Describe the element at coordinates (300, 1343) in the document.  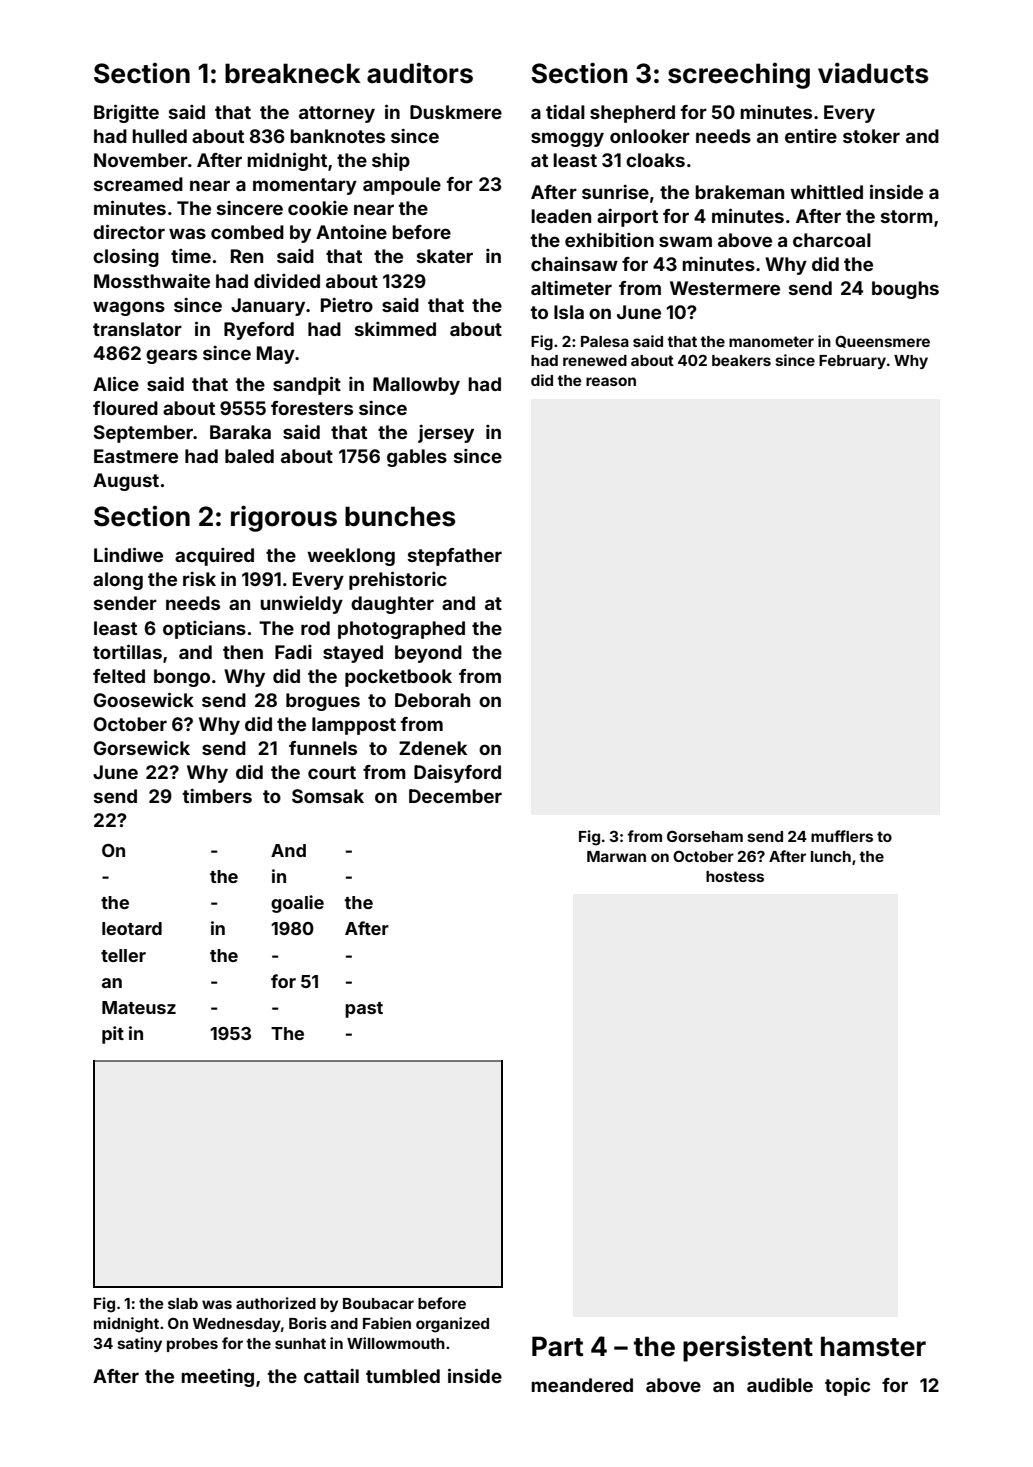
I see `sunhat` at that location.
